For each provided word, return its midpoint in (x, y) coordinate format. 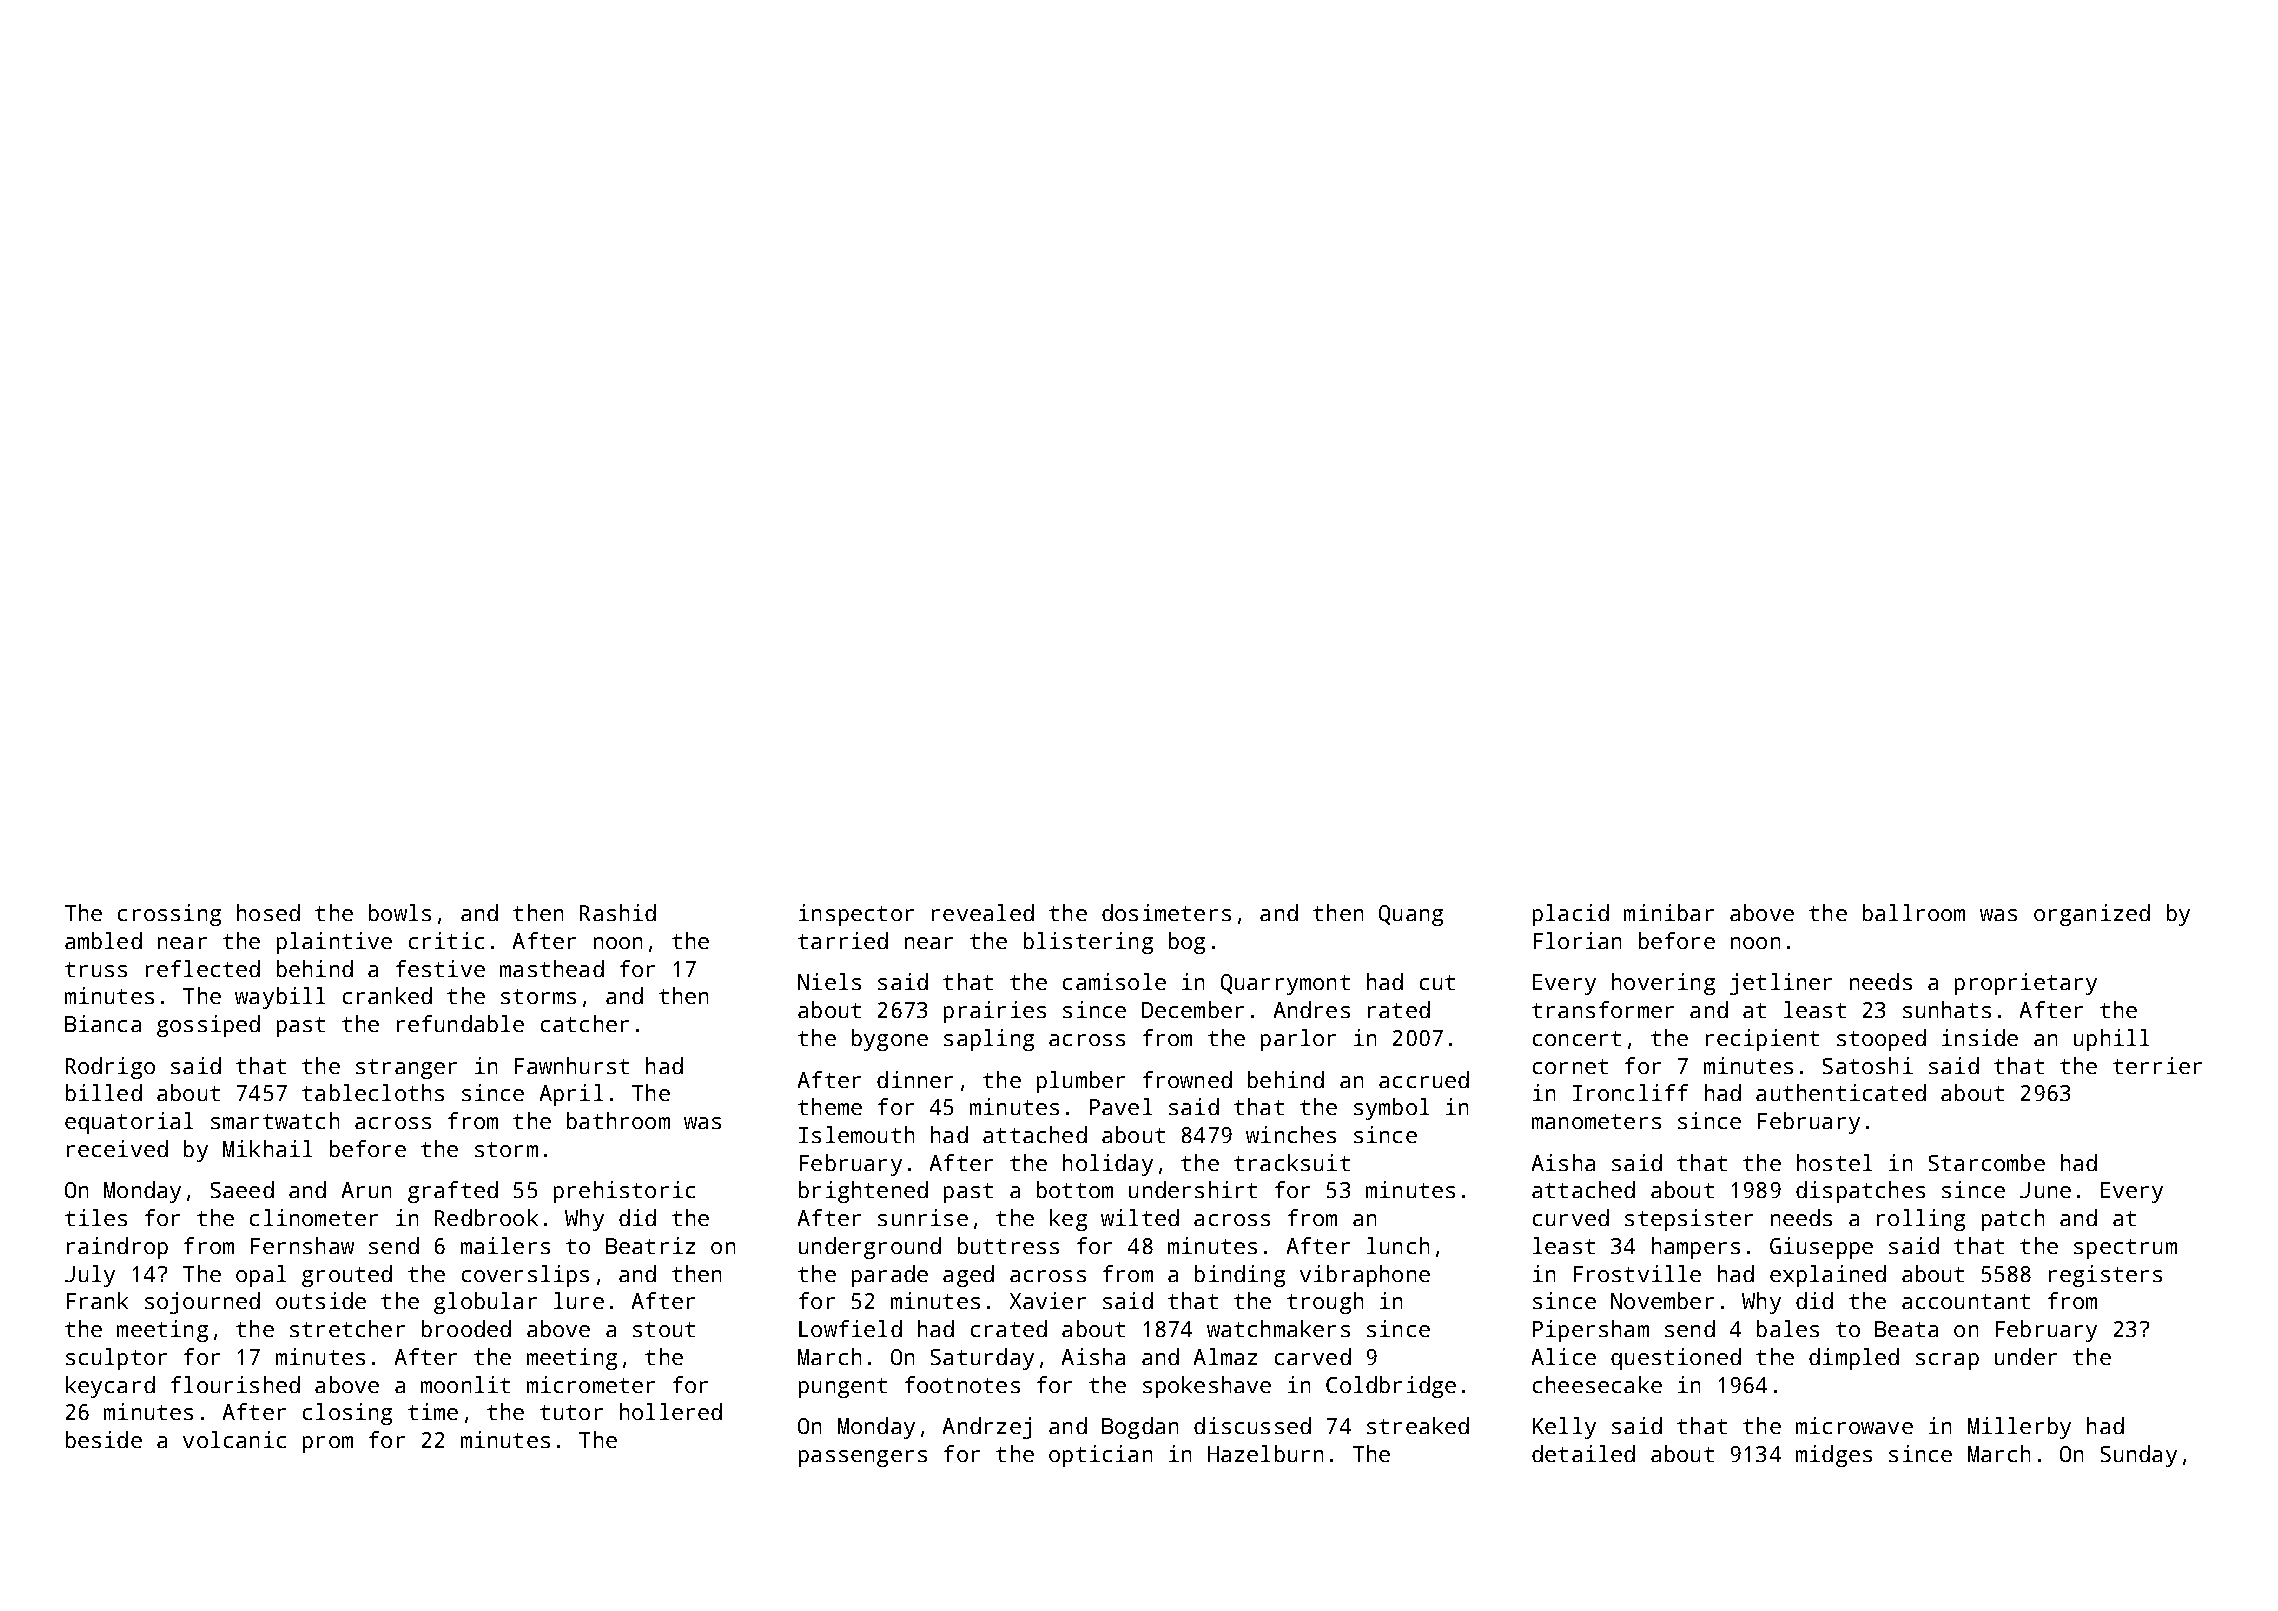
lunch (1398, 1245)
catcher (585, 1023)
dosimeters (1166, 912)
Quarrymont (1285, 984)
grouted (347, 1276)
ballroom (1914, 912)
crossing (169, 915)
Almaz (1225, 1356)
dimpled (1854, 1359)
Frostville (1637, 1273)
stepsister (1689, 1220)
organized (2092, 915)
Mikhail (267, 1148)
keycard (110, 1387)
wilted (1140, 1217)
